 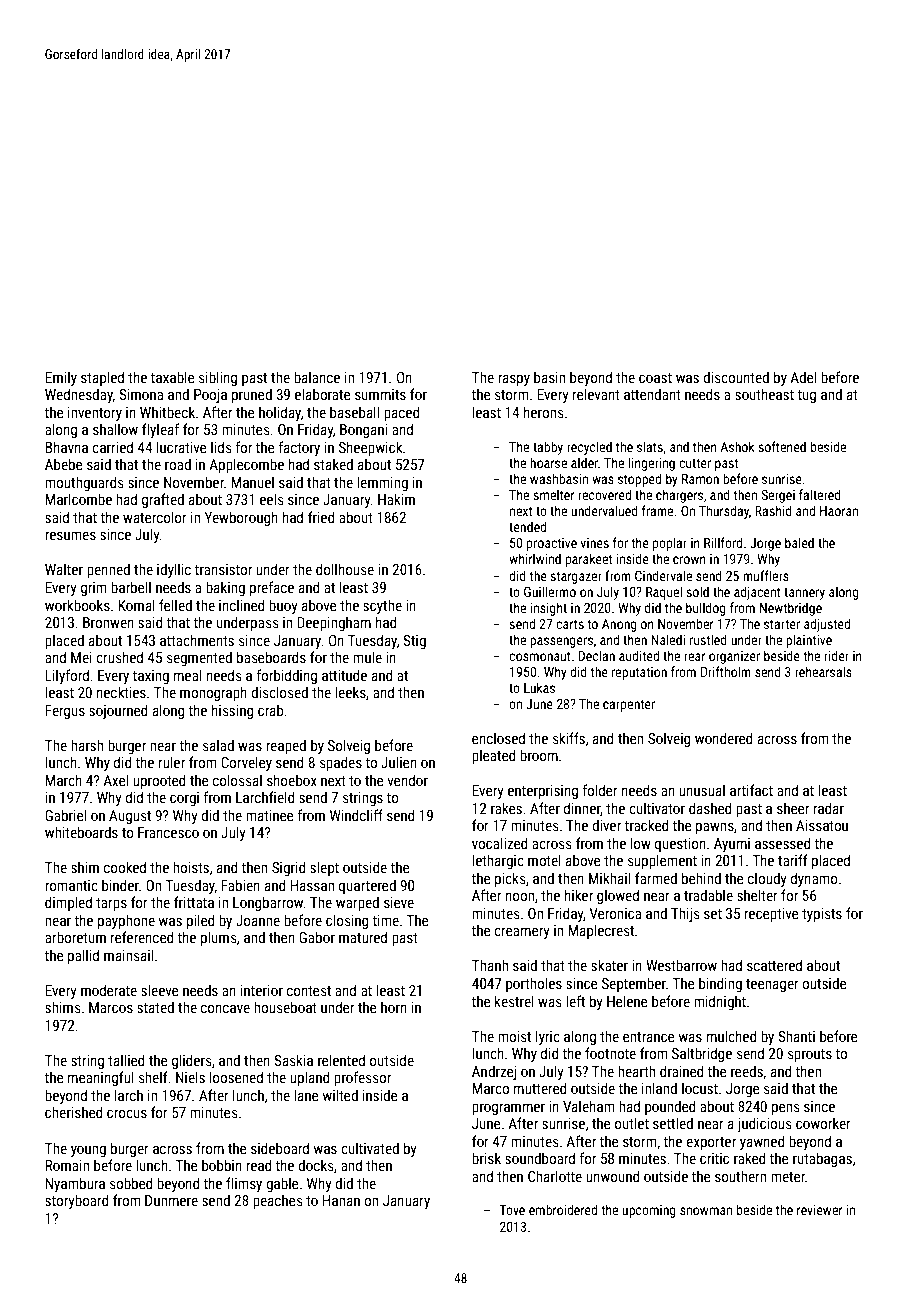 I want to click on Adel, so click(x=803, y=377).
